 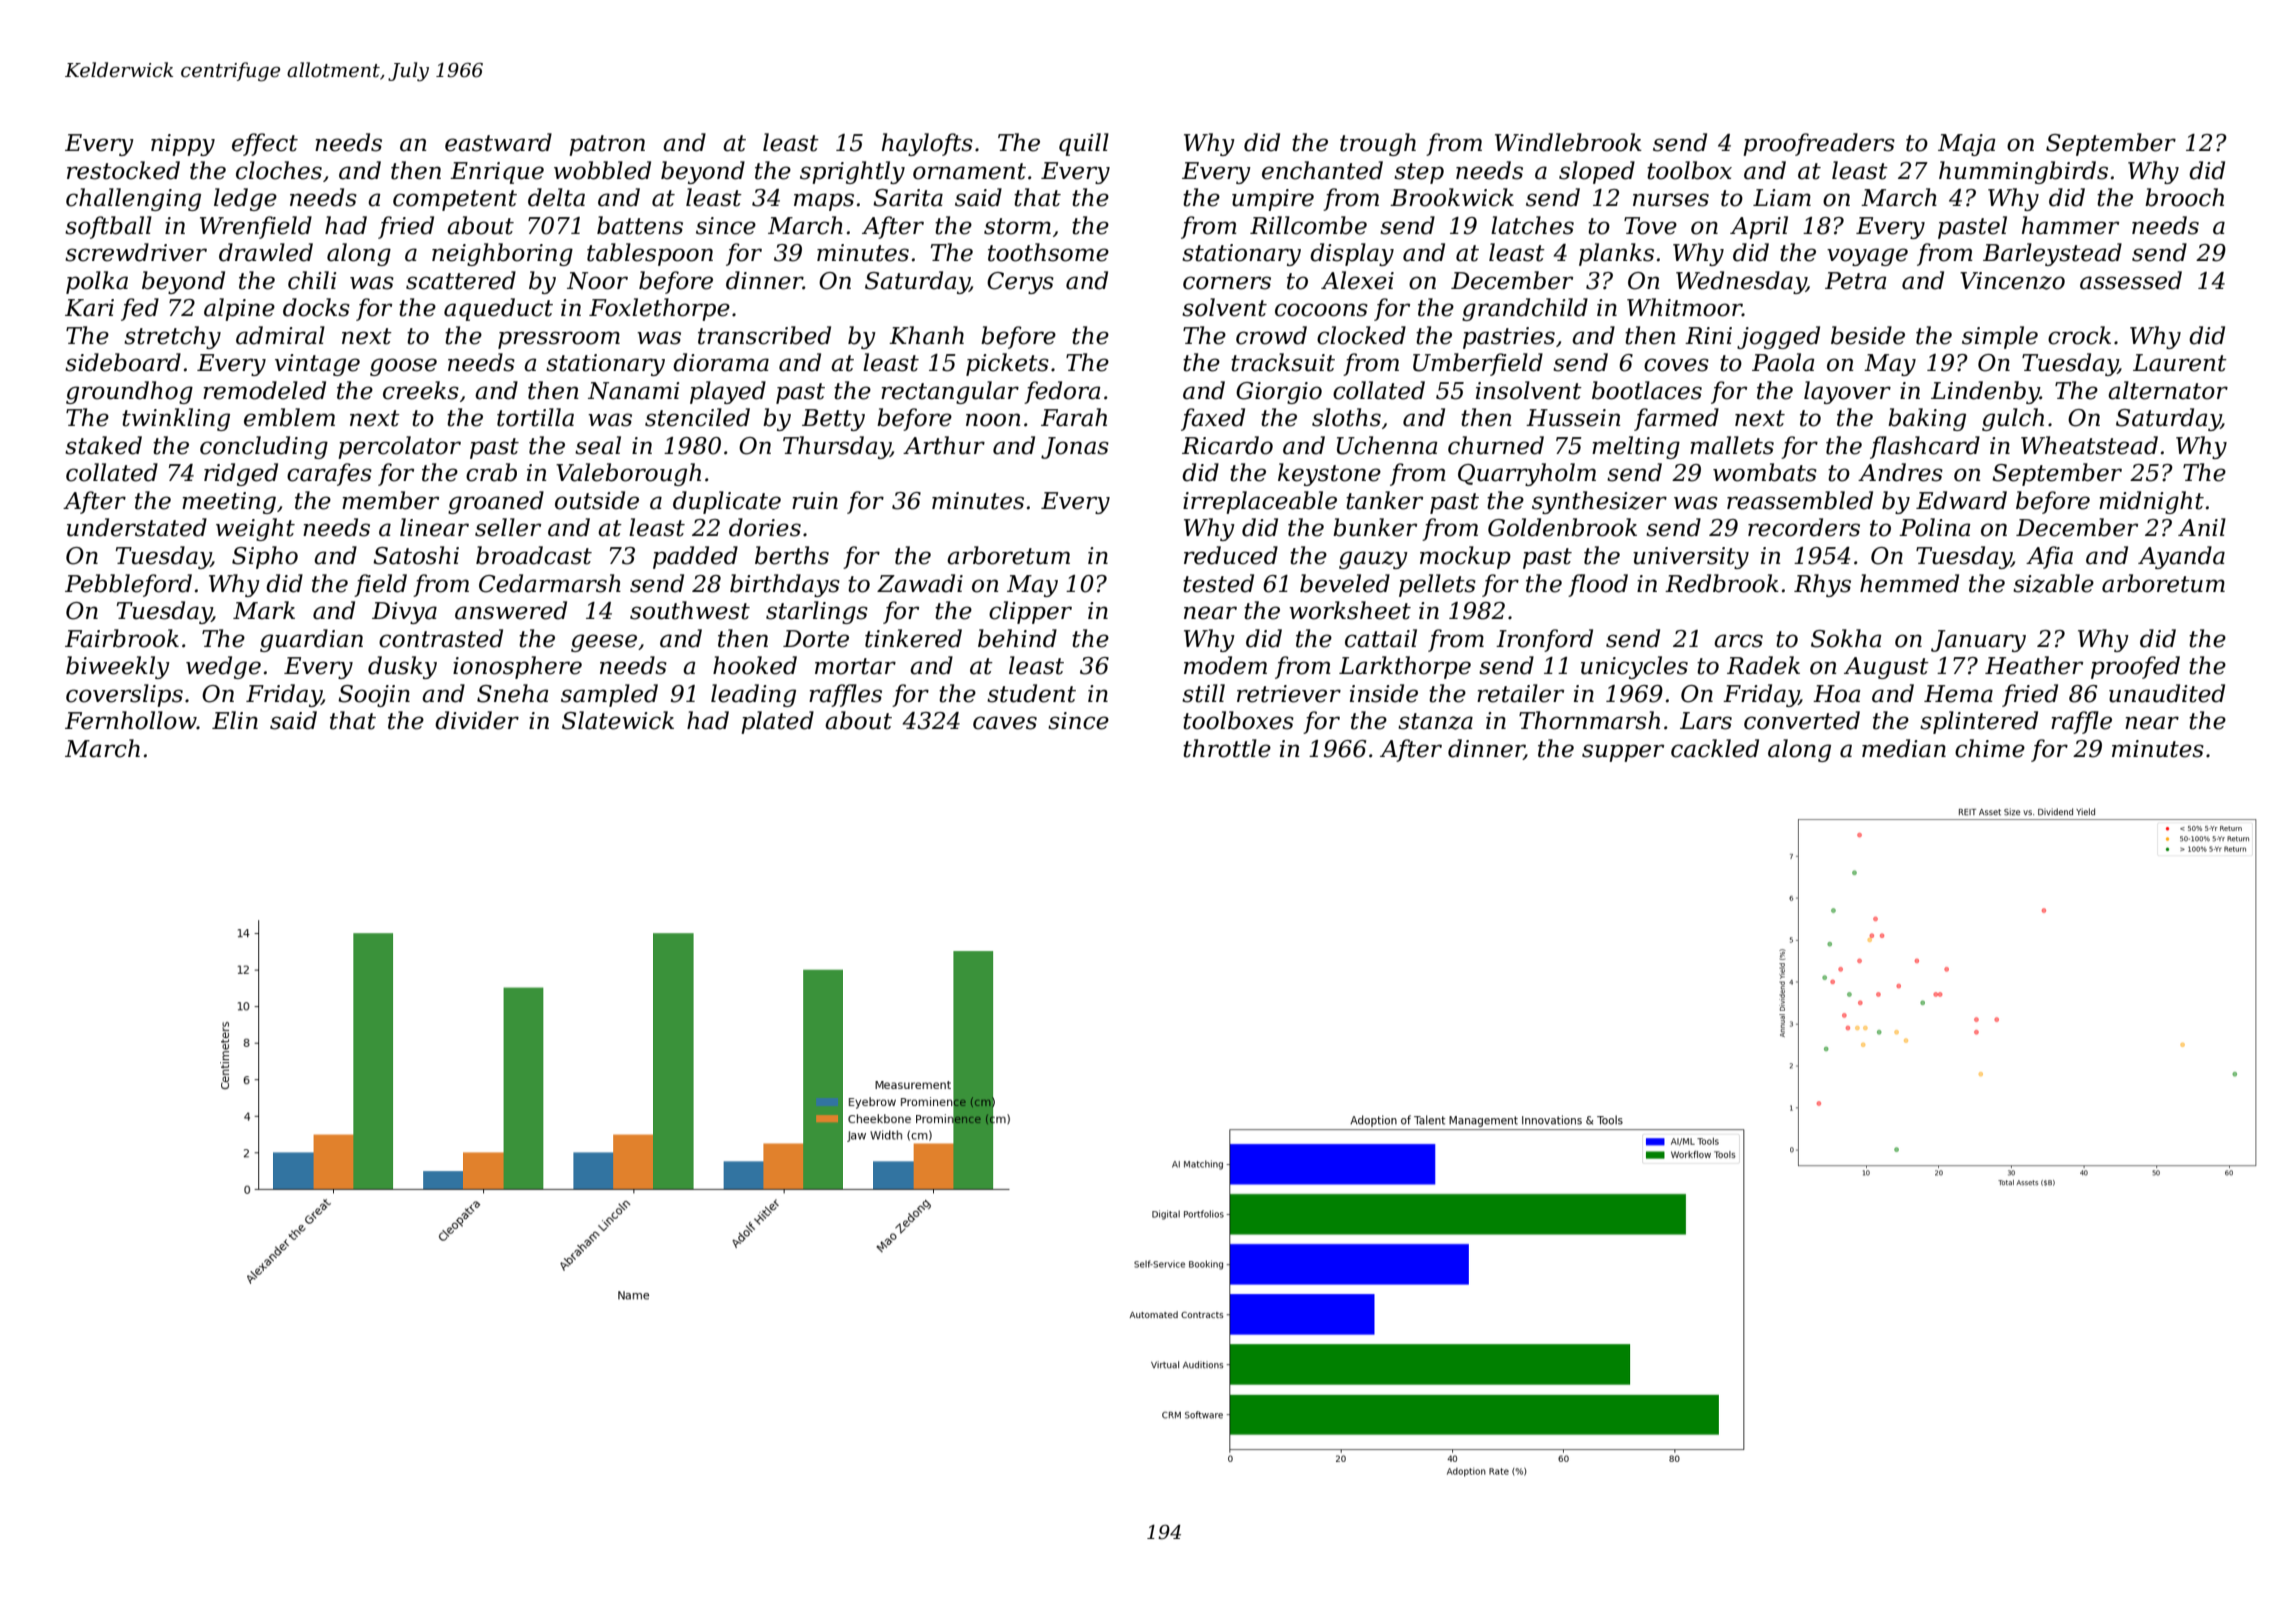 I want to click on Windlebrook, so click(x=1568, y=142).
